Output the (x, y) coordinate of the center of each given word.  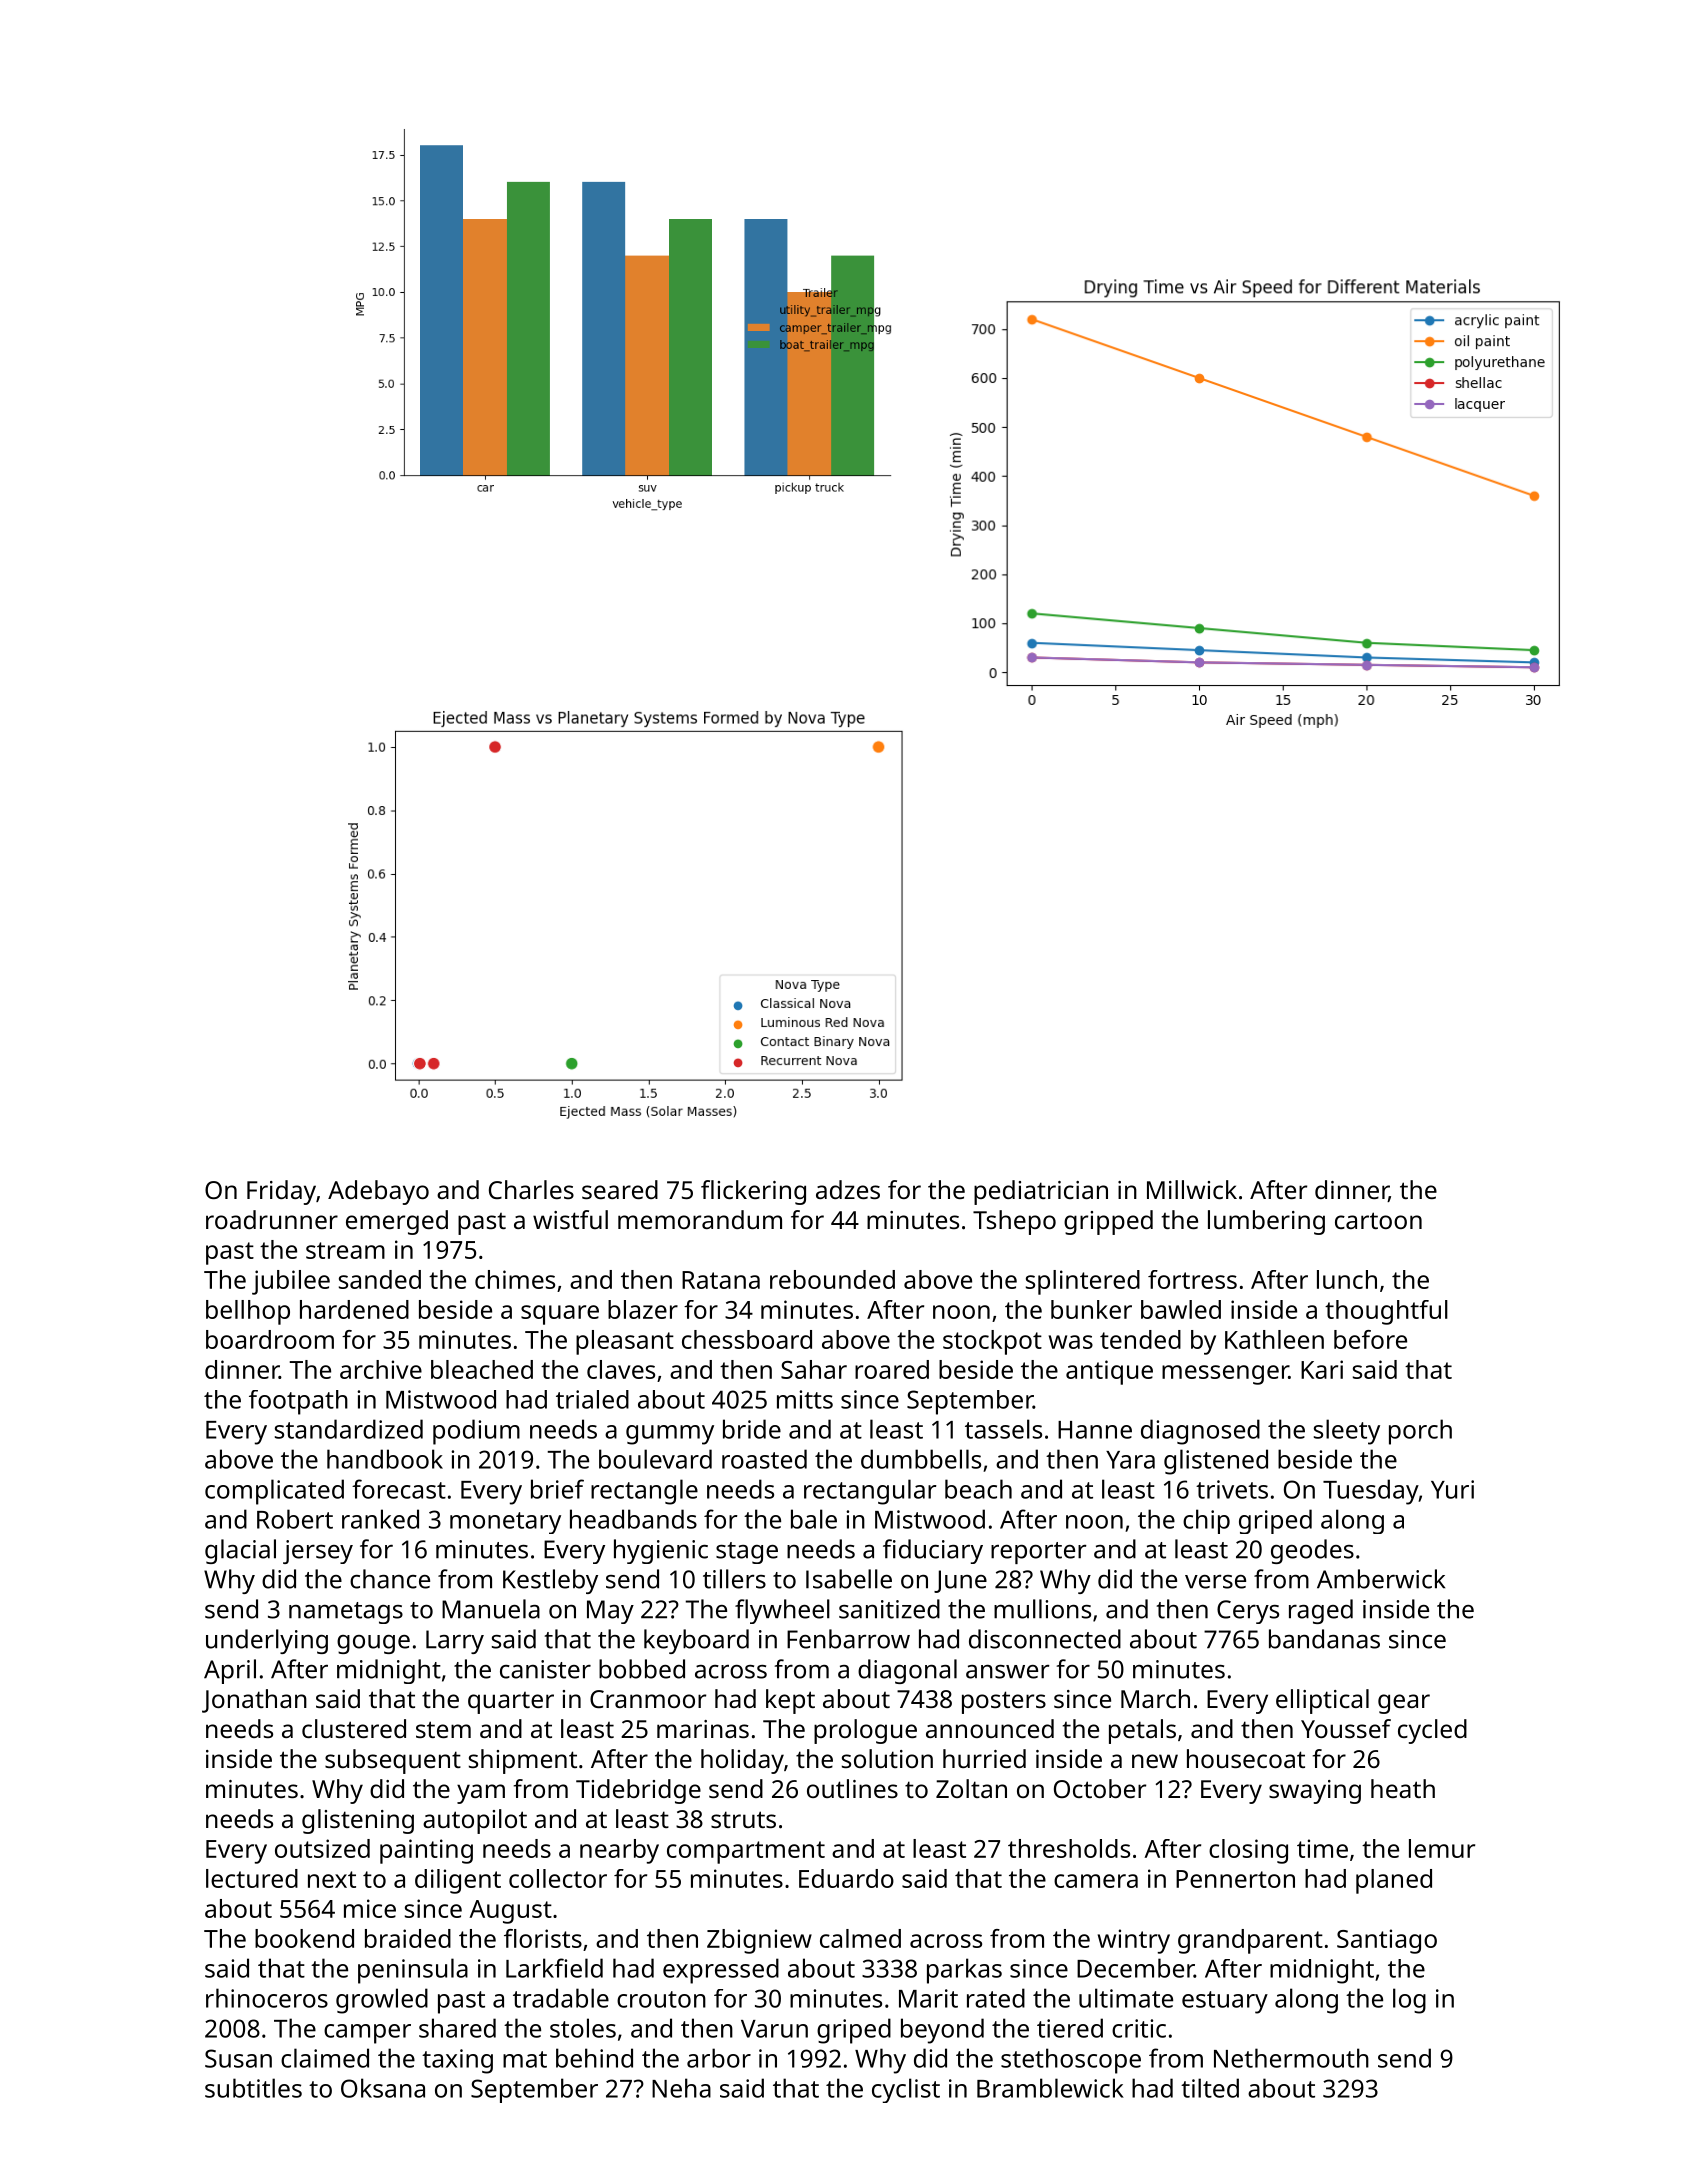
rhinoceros (267, 1998)
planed (1394, 1881)
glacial (240, 1551)
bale (814, 1519)
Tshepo (1014, 1222)
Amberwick (1381, 1579)
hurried (984, 1758)
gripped (1108, 1222)
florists (543, 1938)
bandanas (1324, 1639)
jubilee (291, 1282)
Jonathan (254, 1701)
